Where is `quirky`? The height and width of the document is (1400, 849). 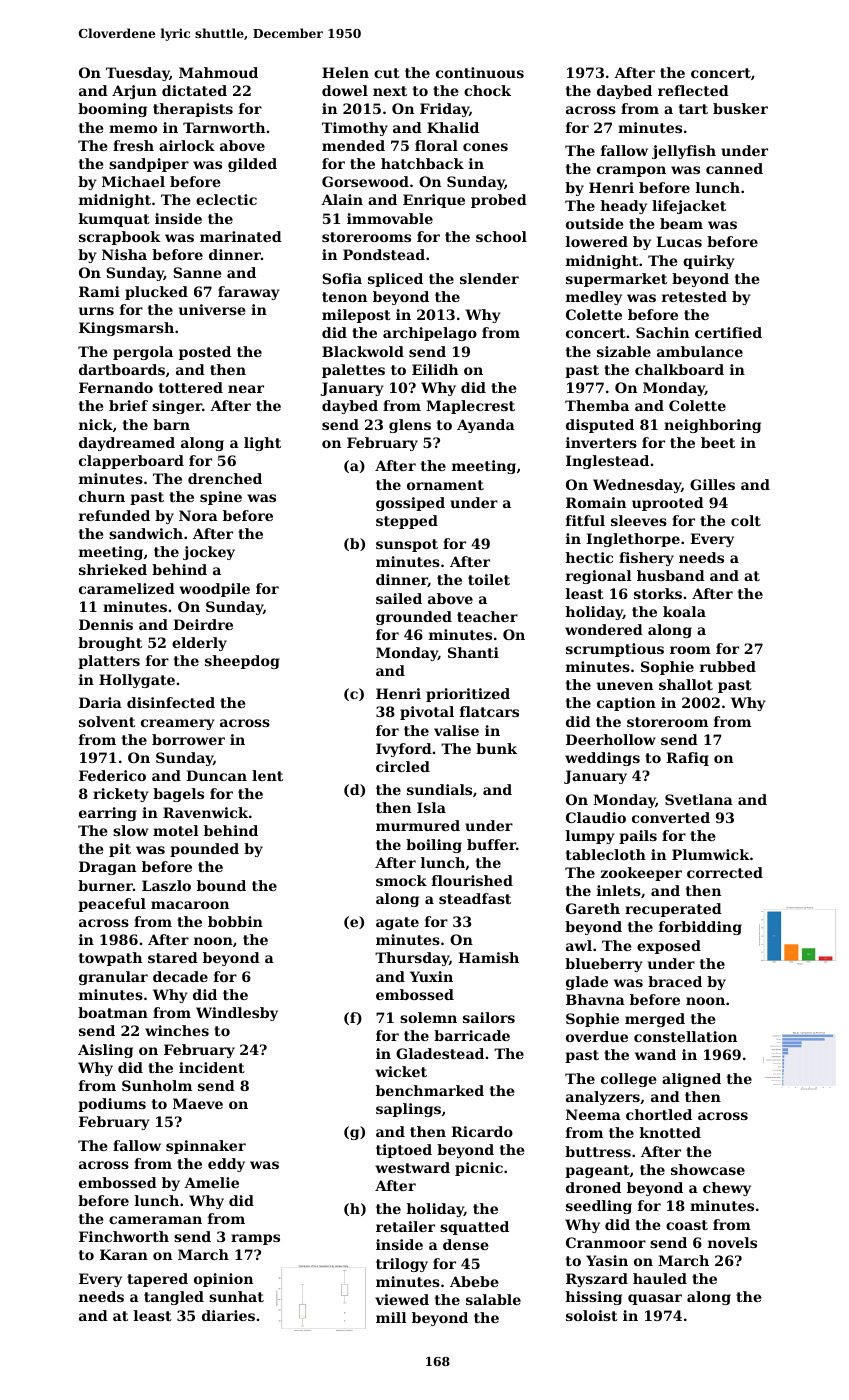
quirky is located at coordinates (709, 262).
